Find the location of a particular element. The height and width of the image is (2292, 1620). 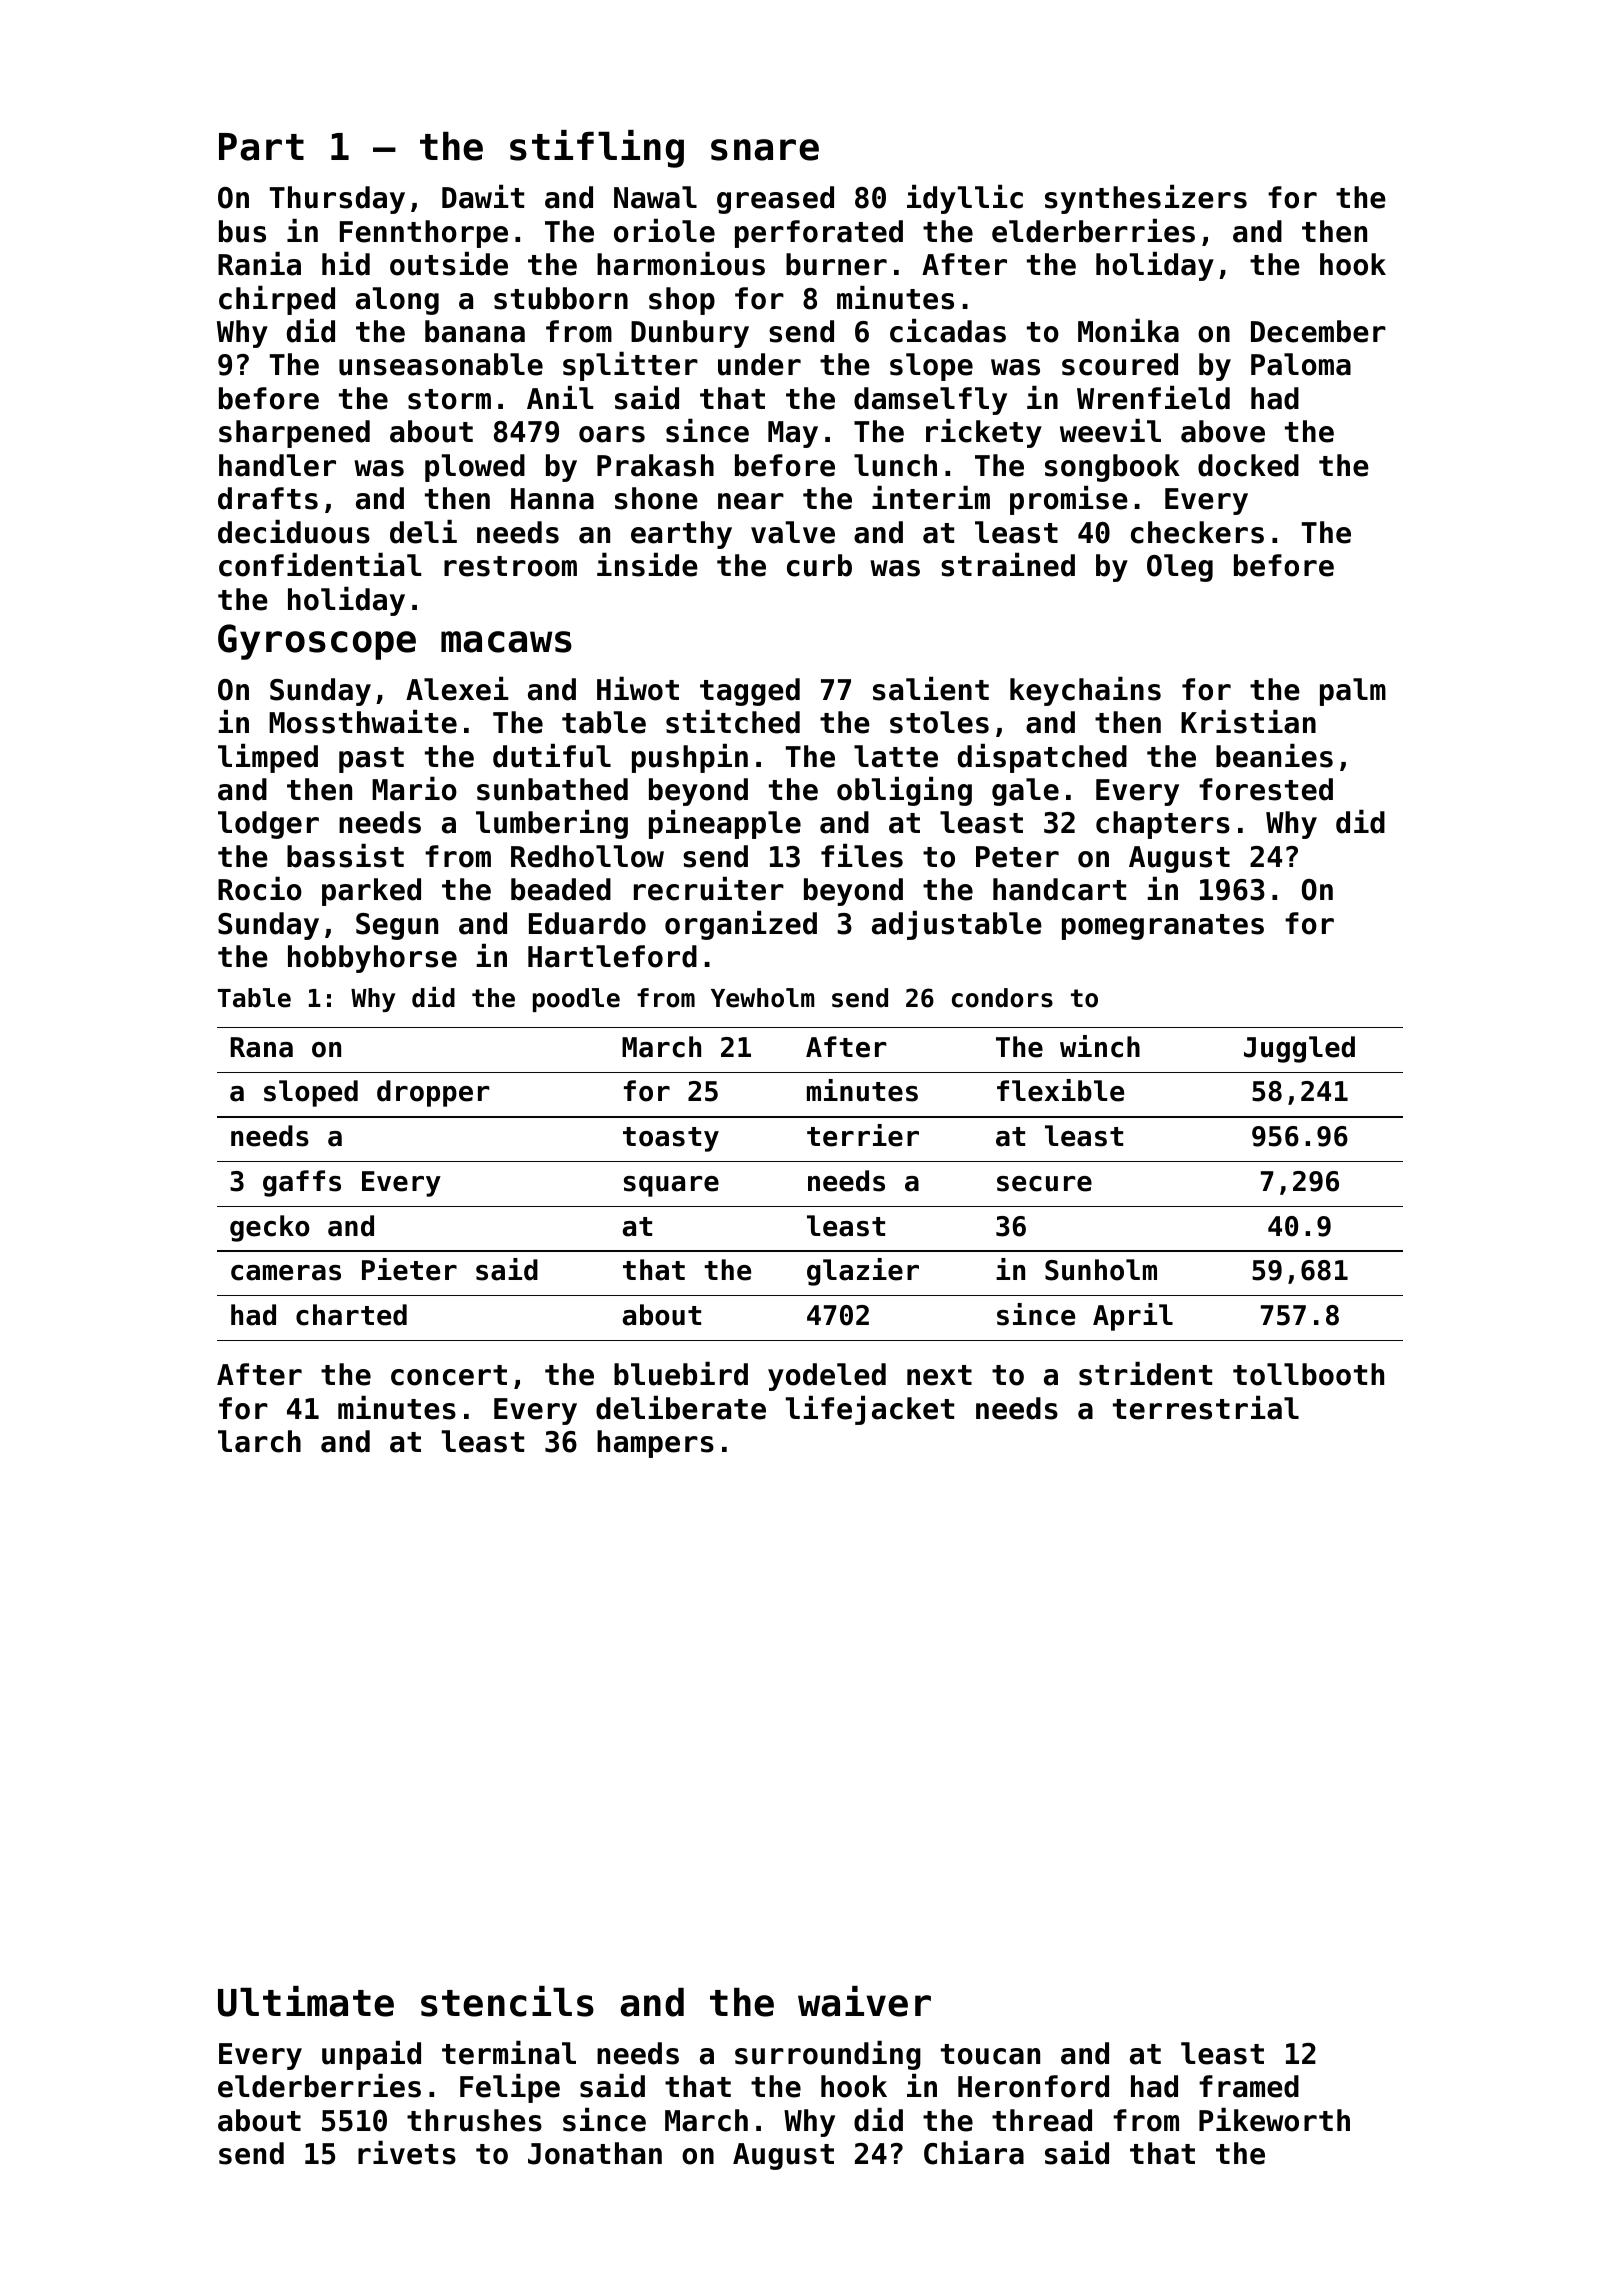

strident is located at coordinates (1145, 1374).
